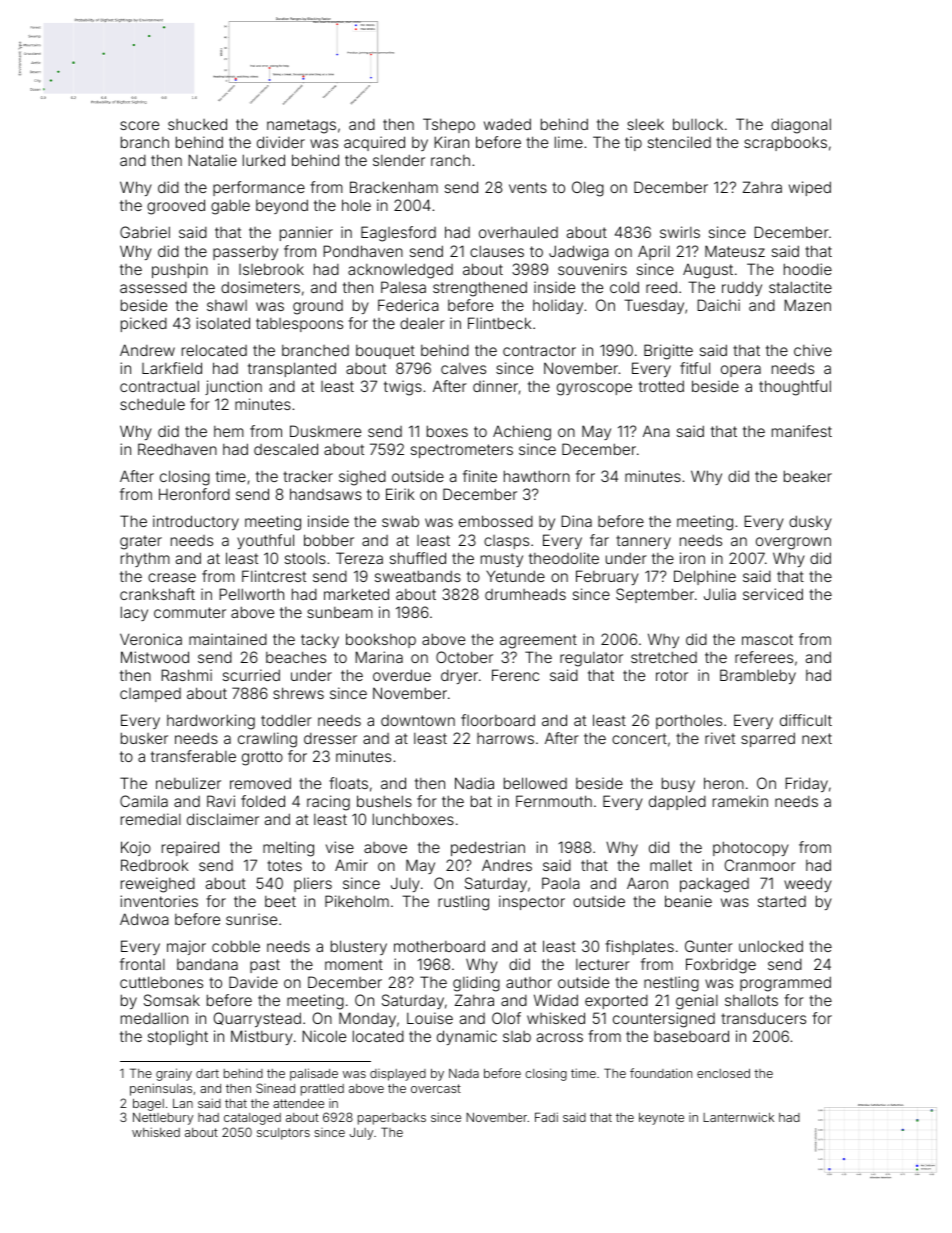 This page has width=952, height=1233. Describe the element at coordinates (236, 946) in the page. I see `cobble` at that location.
